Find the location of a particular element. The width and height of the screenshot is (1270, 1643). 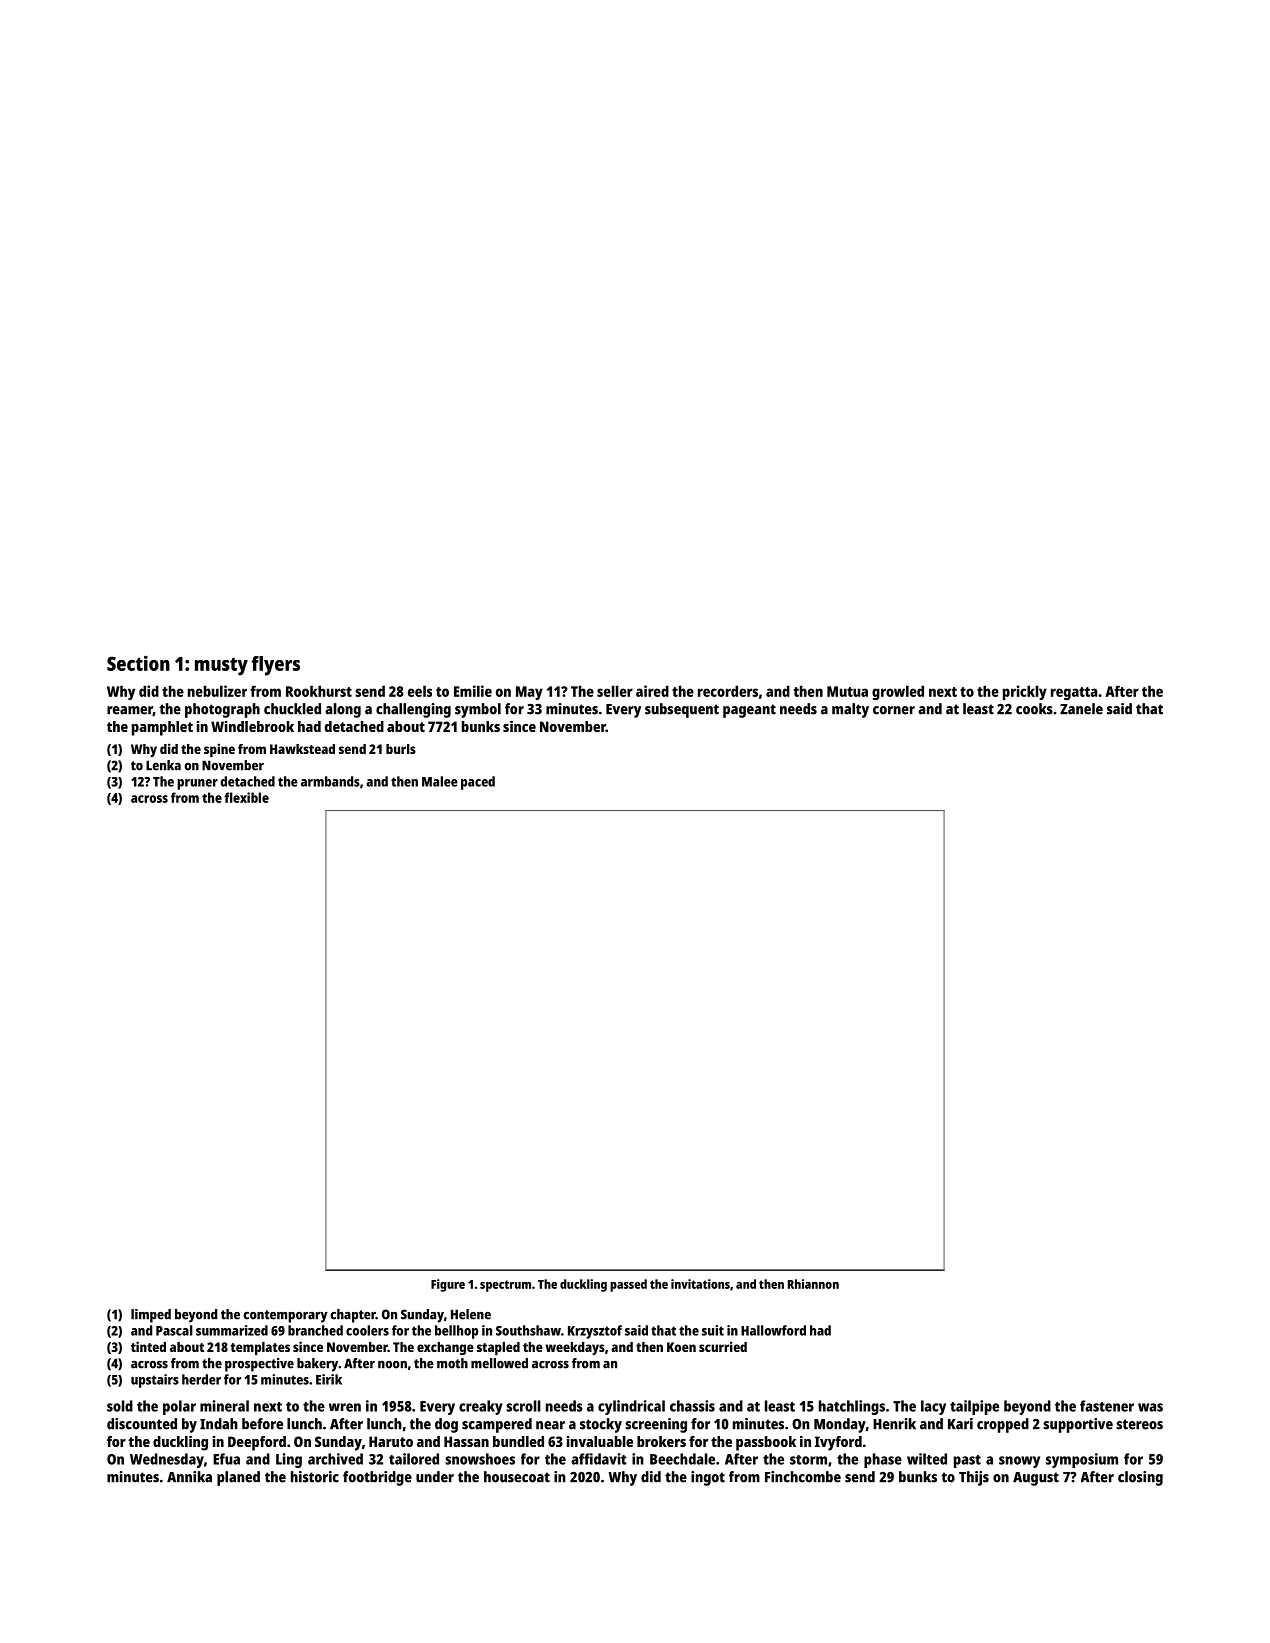

Zanele is located at coordinates (1081, 709).
